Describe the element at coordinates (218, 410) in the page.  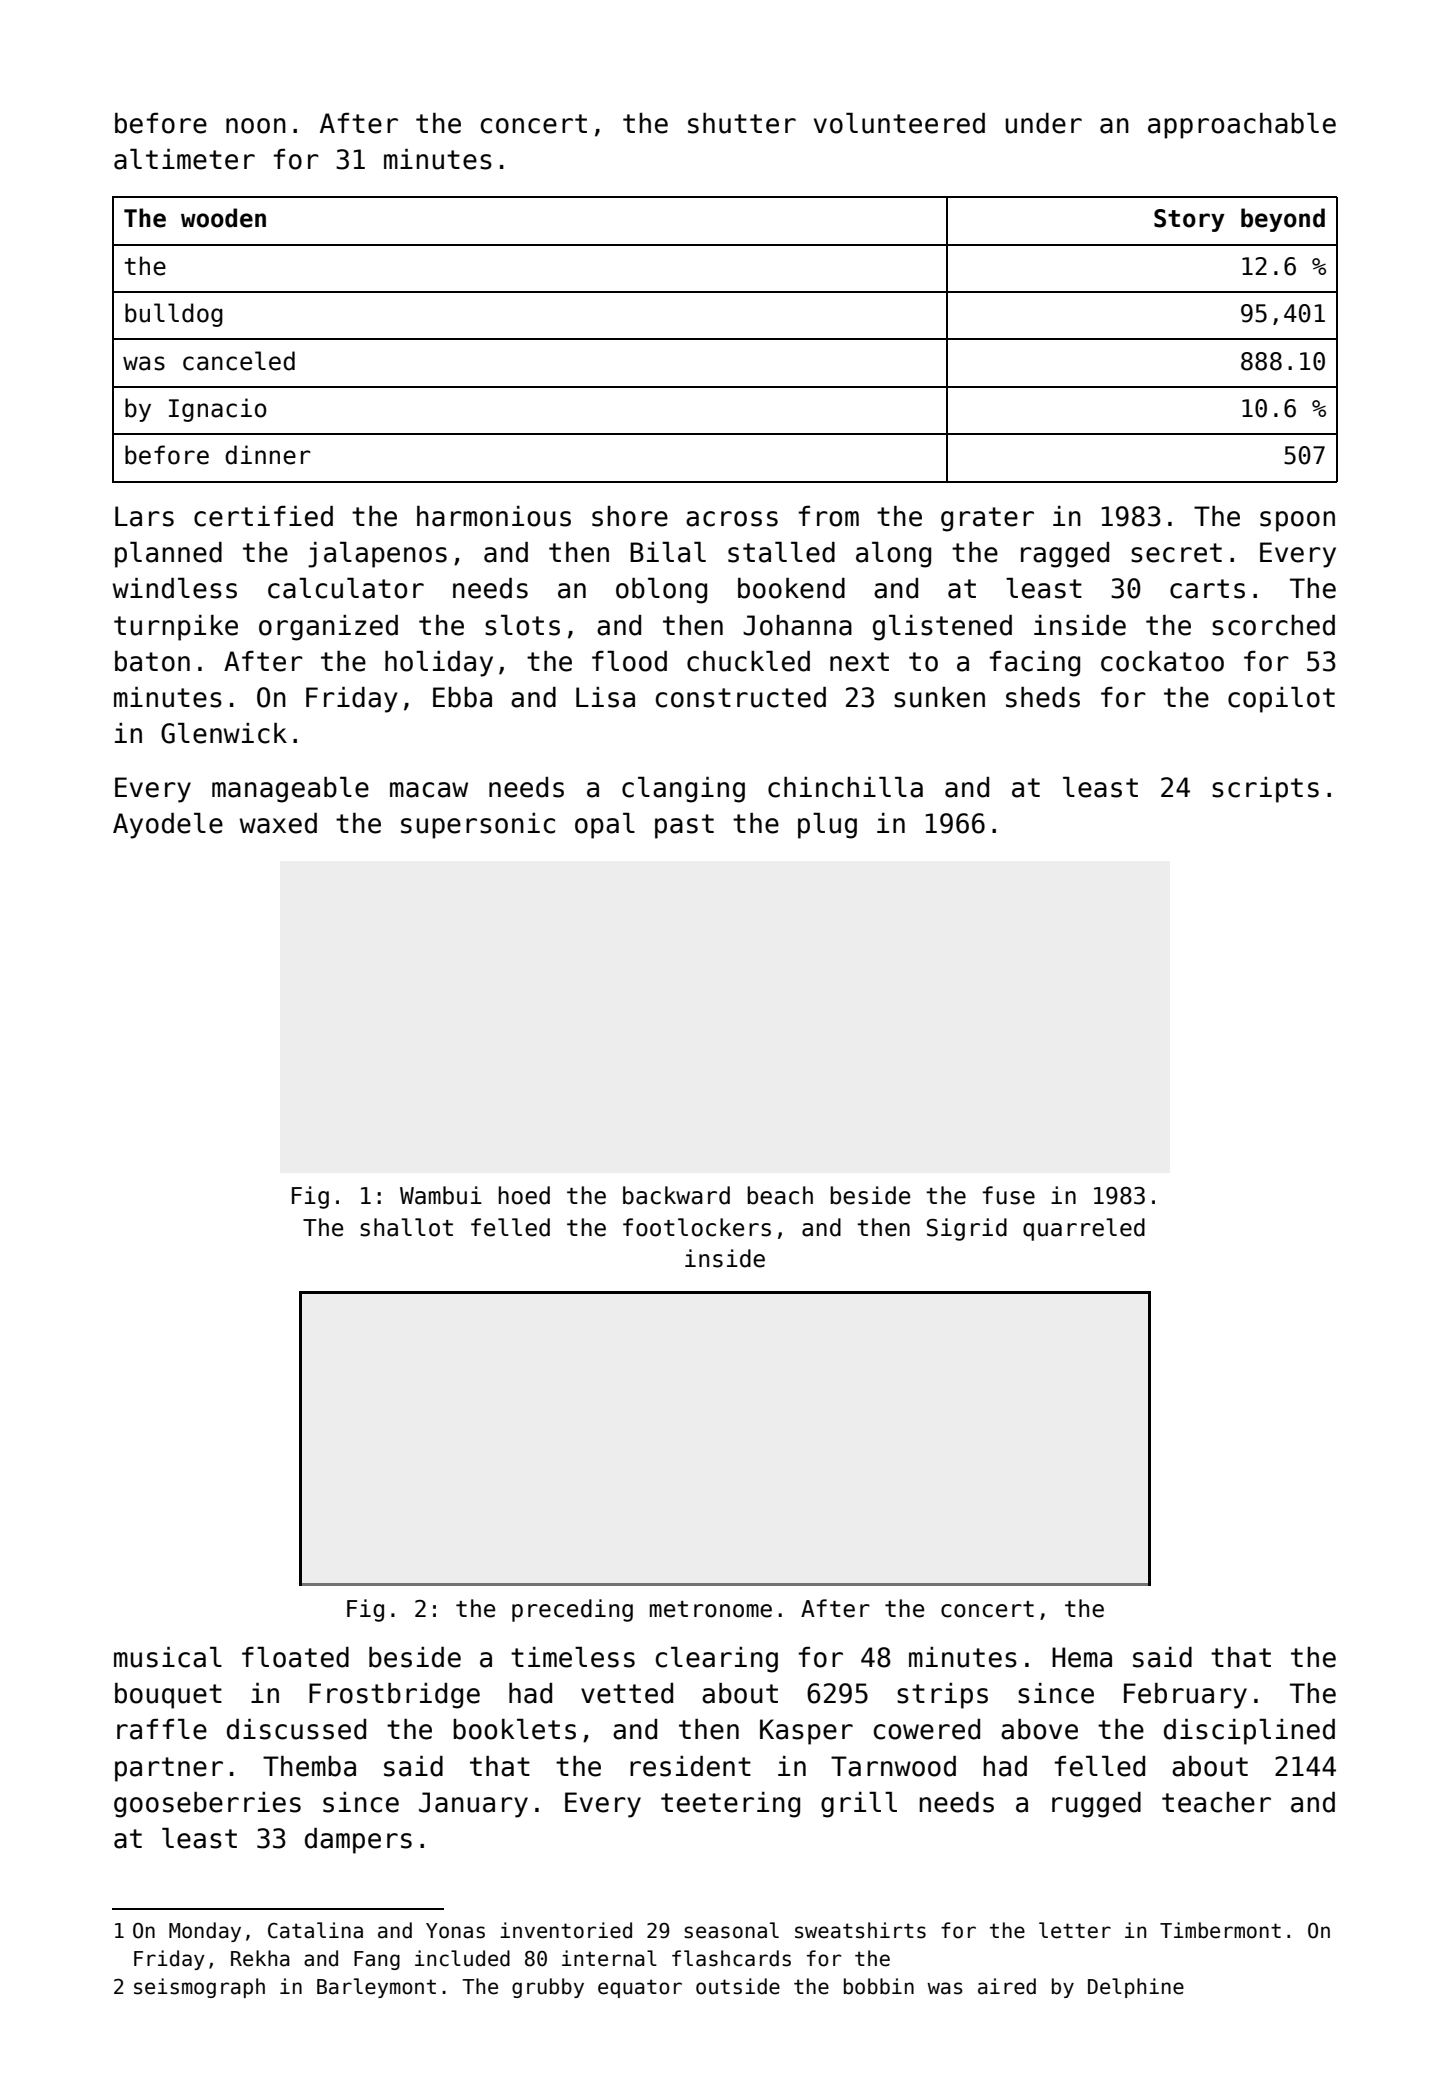
I see `Ignacio` at that location.
